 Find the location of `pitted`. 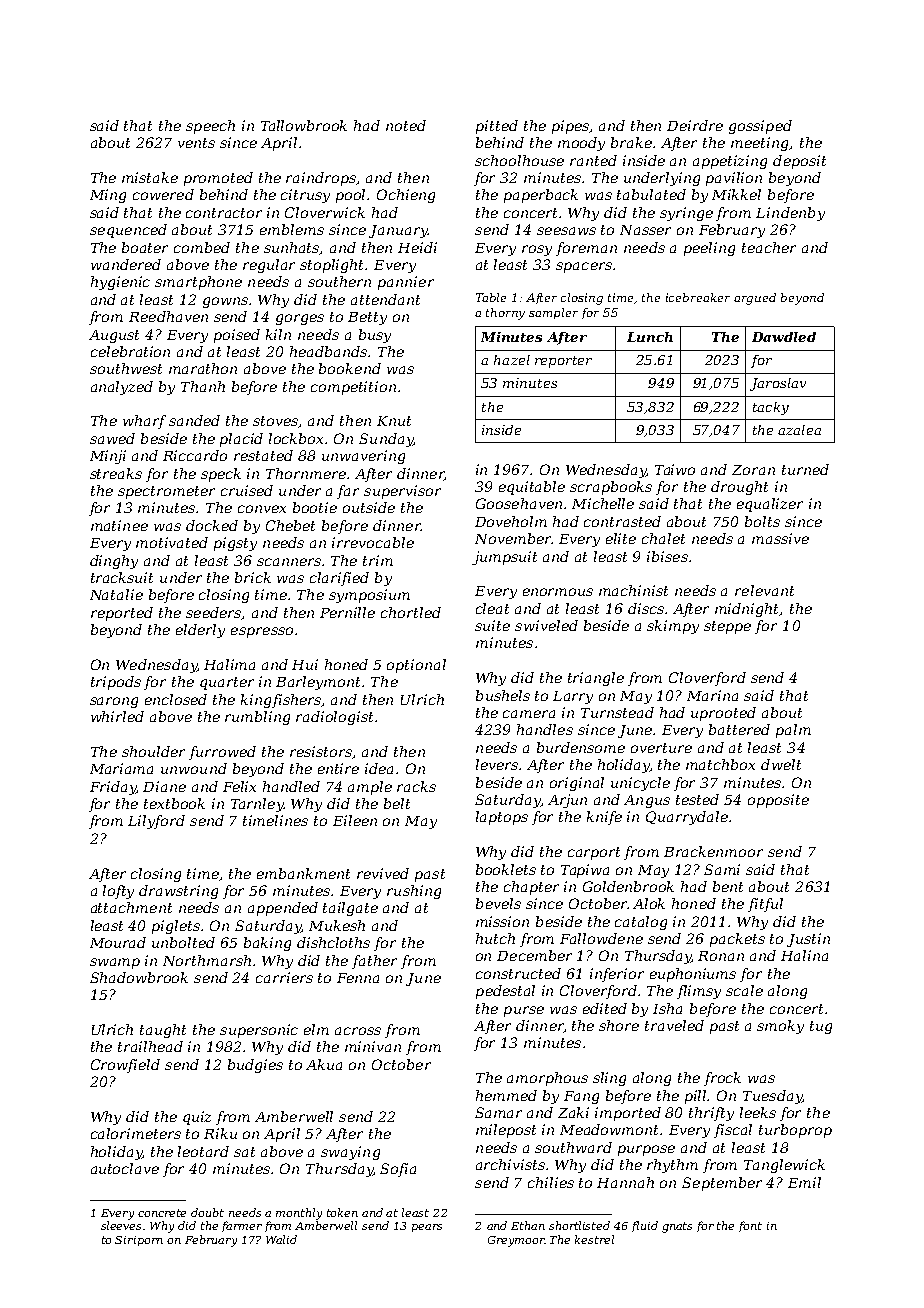

pitted is located at coordinates (497, 127).
